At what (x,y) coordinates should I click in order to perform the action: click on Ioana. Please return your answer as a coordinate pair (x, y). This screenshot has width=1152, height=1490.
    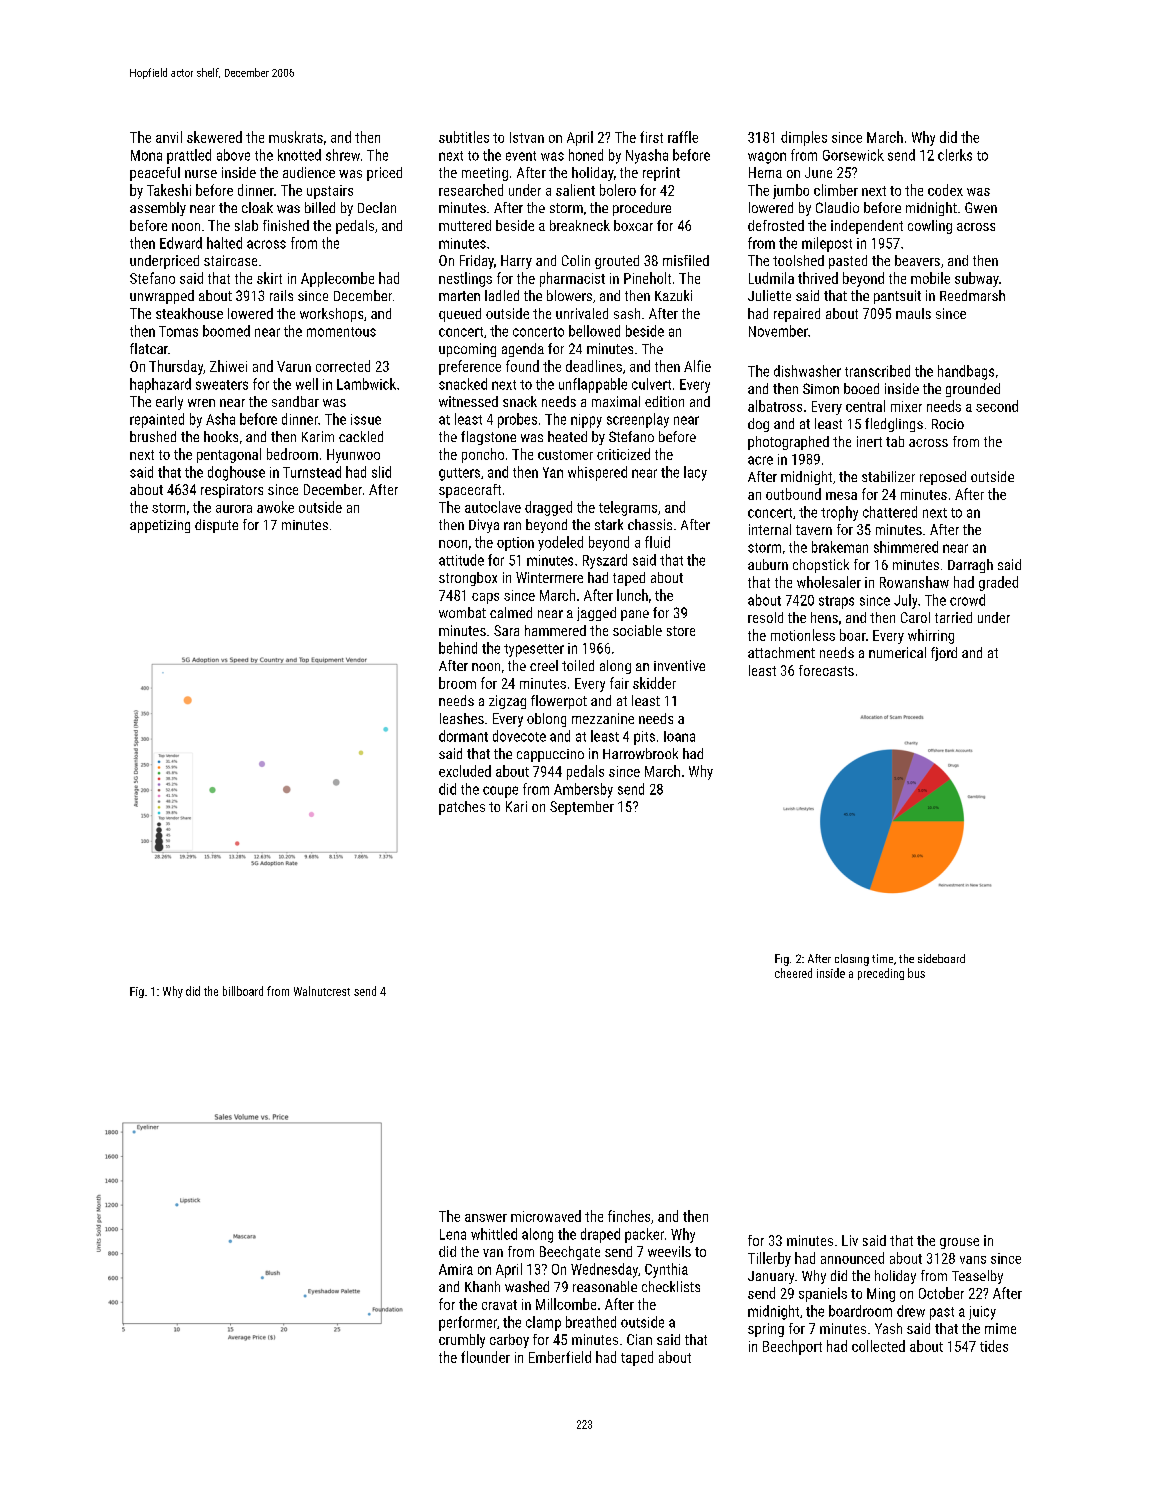
    Looking at the image, I should click on (679, 736).
